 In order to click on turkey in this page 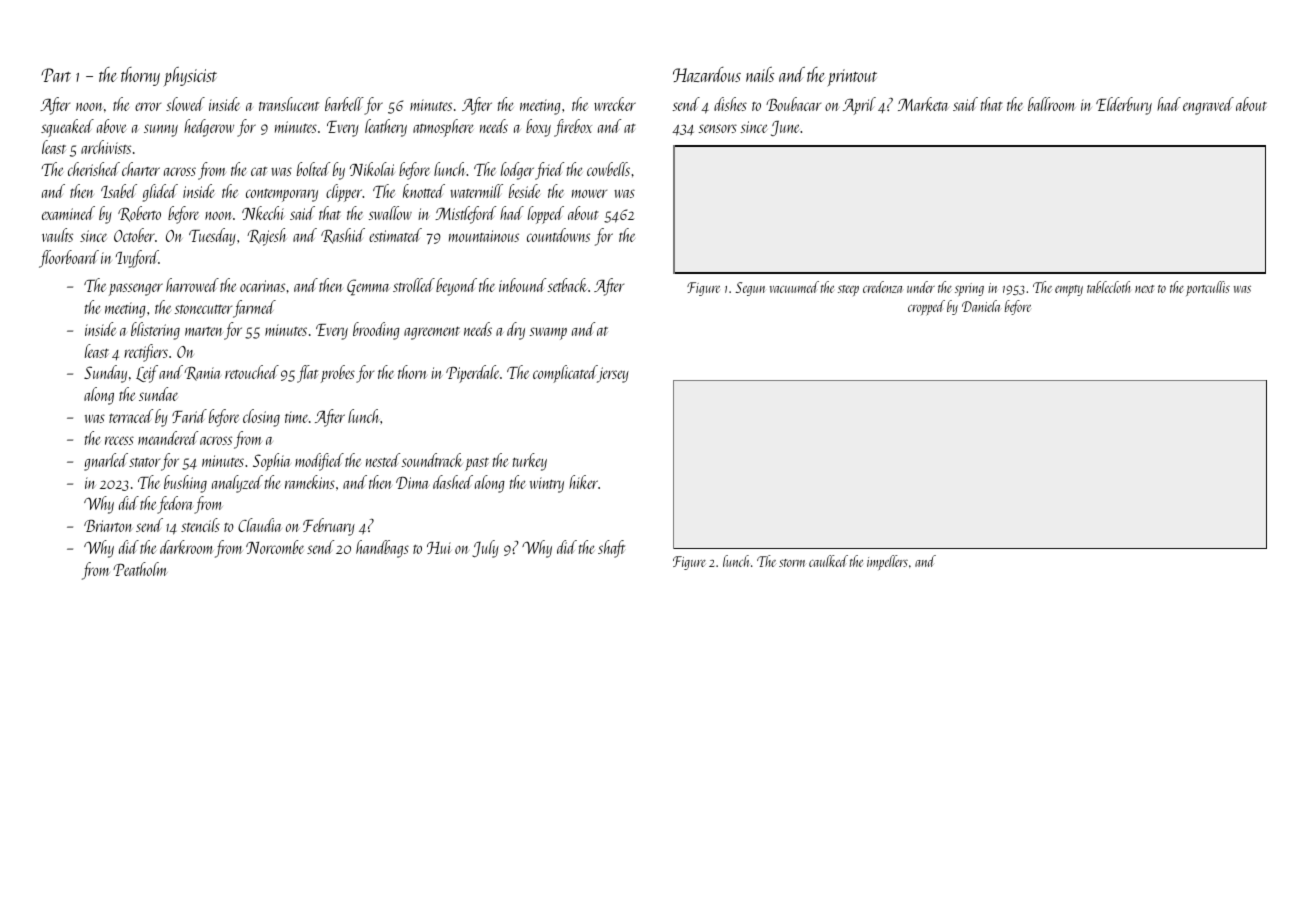, I will do `click(530, 462)`.
